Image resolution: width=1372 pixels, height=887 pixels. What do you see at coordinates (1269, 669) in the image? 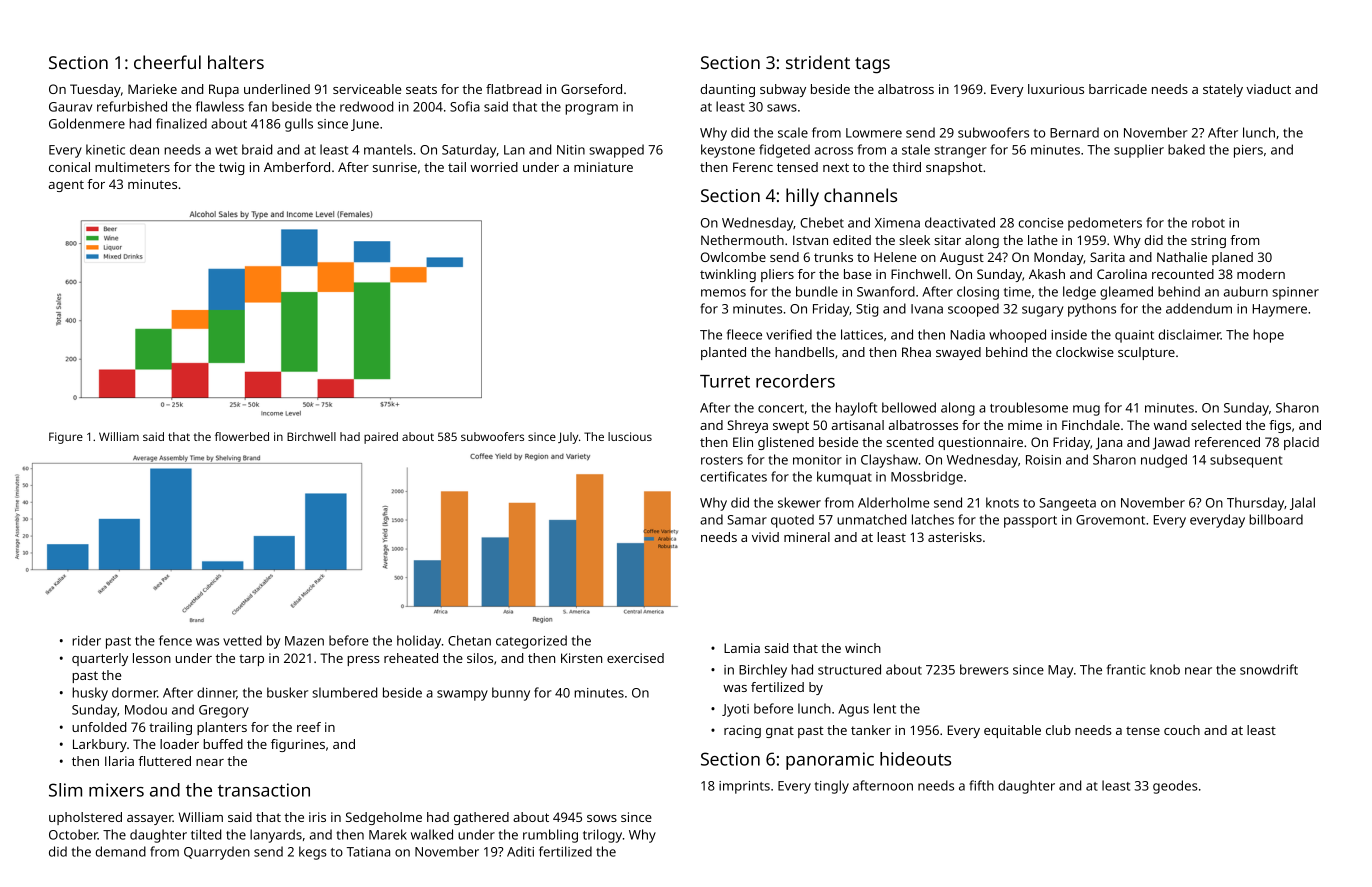
I see `snowdrift` at bounding box center [1269, 669].
